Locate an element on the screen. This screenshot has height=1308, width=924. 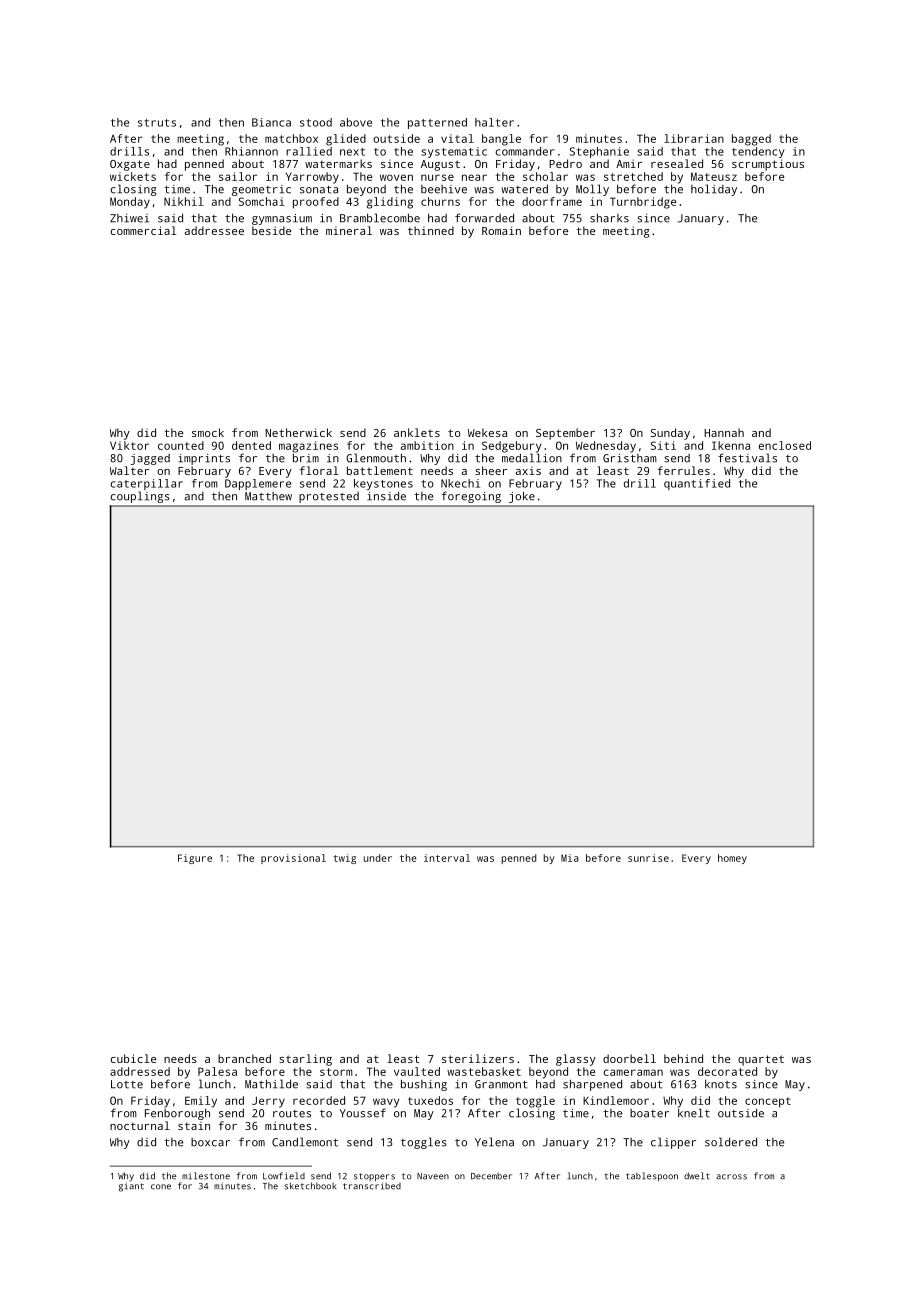
nocturnal is located at coordinates (140, 1125).
